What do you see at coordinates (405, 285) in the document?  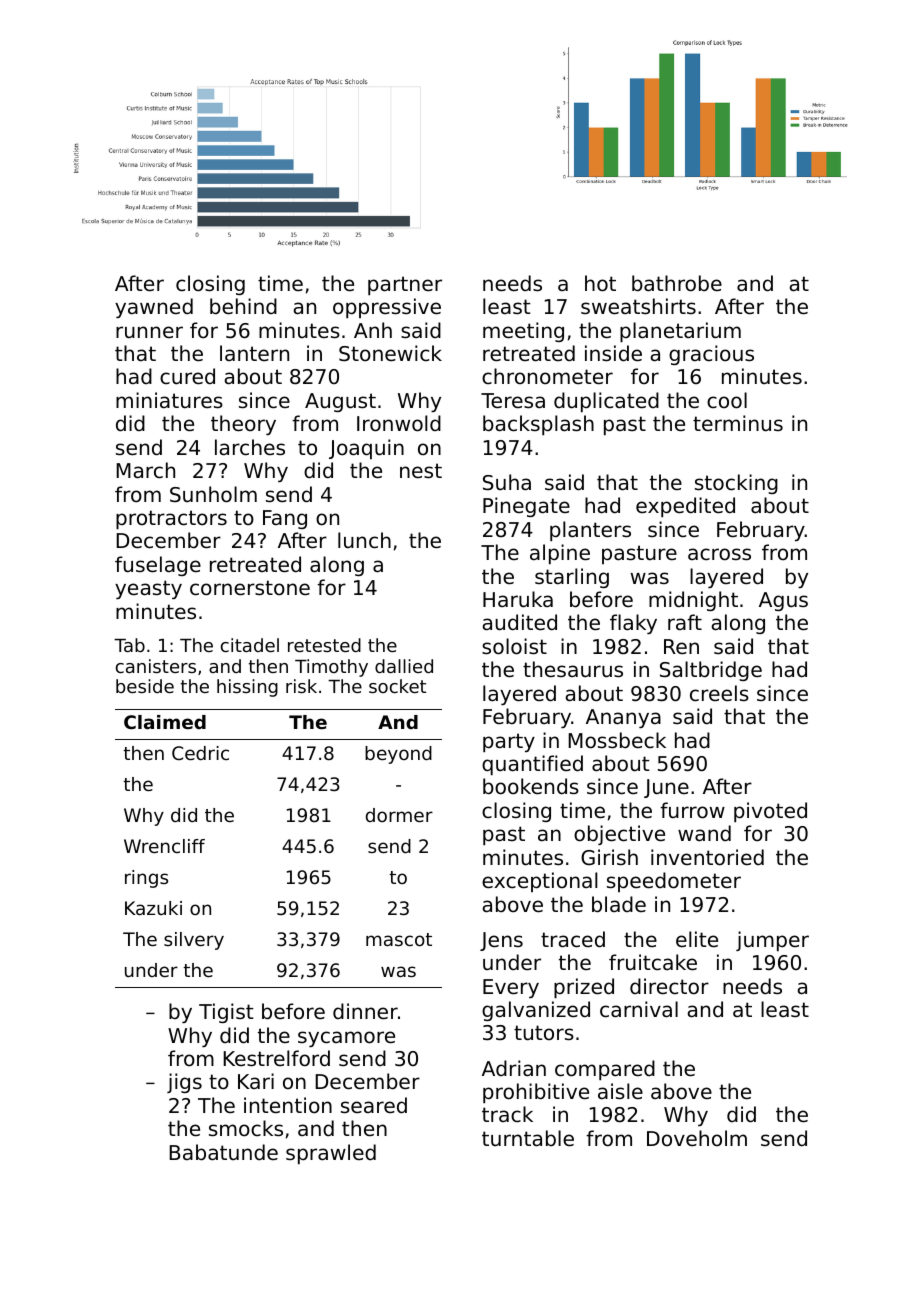 I see `partner` at bounding box center [405, 285].
